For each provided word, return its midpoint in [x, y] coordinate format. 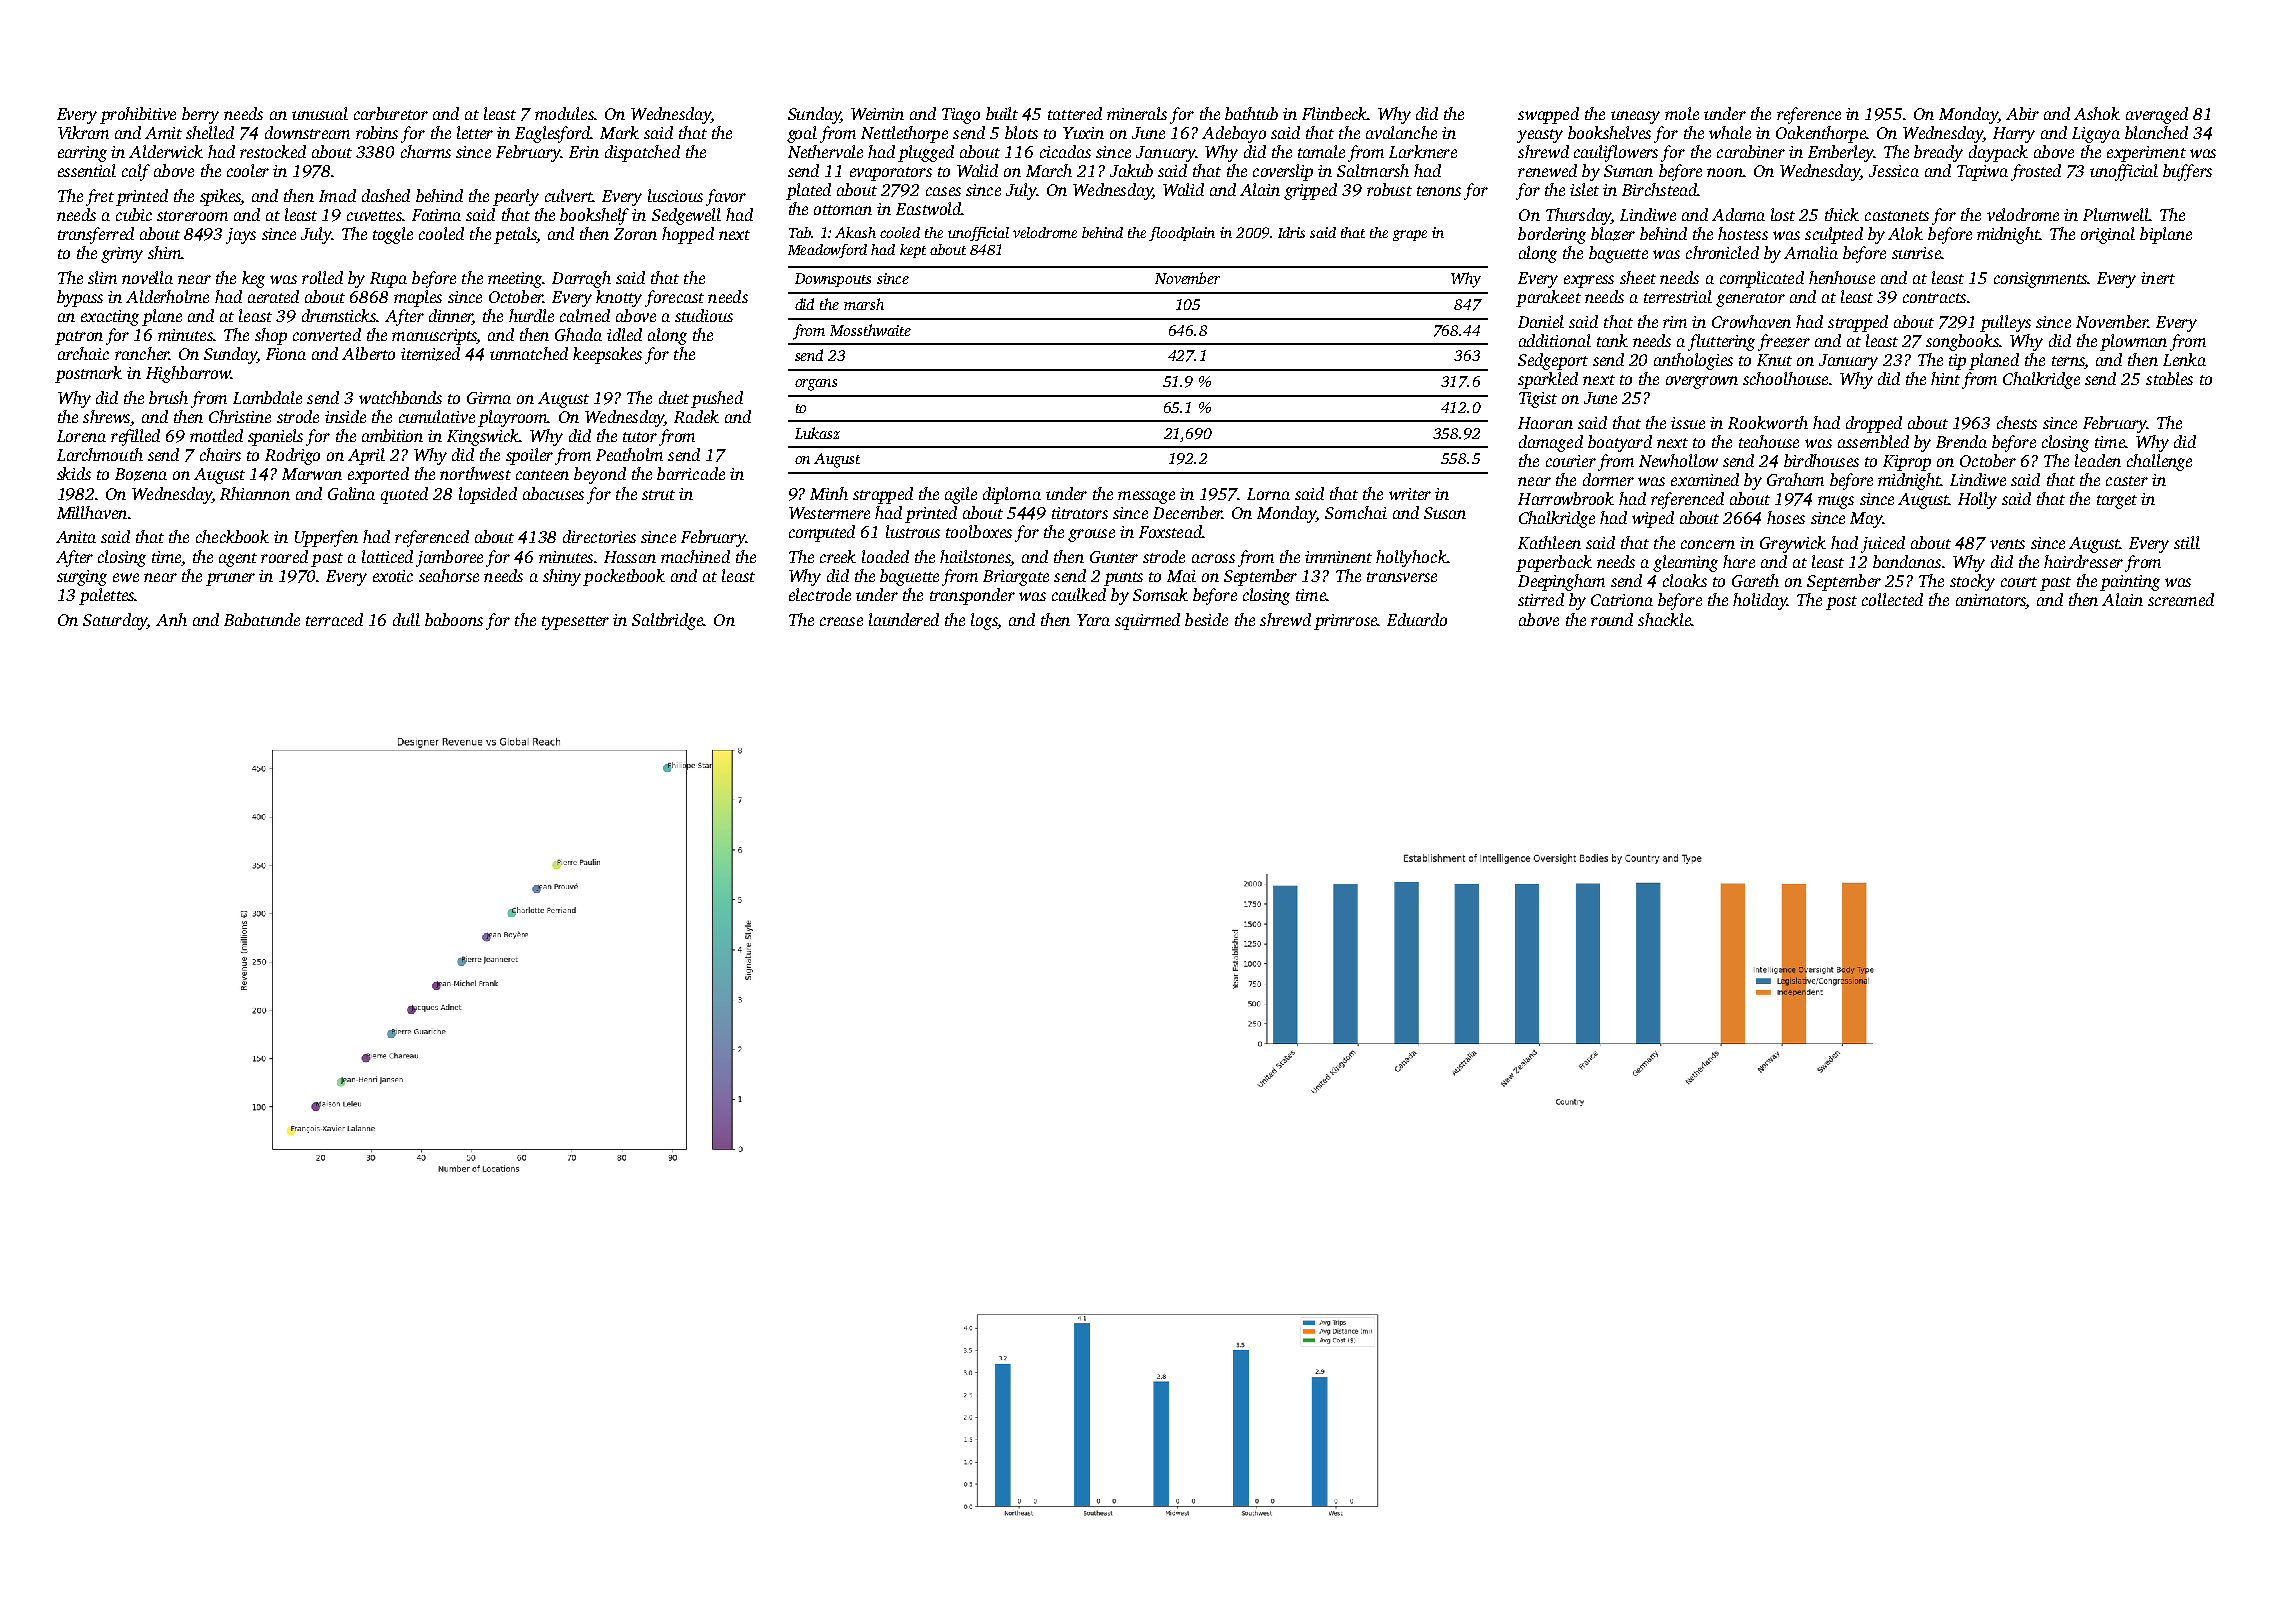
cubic [134, 214]
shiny [562, 577]
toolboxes [979, 531]
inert [2158, 278]
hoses [1786, 517]
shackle [1664, 619]
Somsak [1160, 594]
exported [378, 475]
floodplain [1182, 234]
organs [816, 385]
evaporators [891, 174]
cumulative [437, 416]
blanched [2156, 132]
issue [1688, 423]
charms [426, 151]
